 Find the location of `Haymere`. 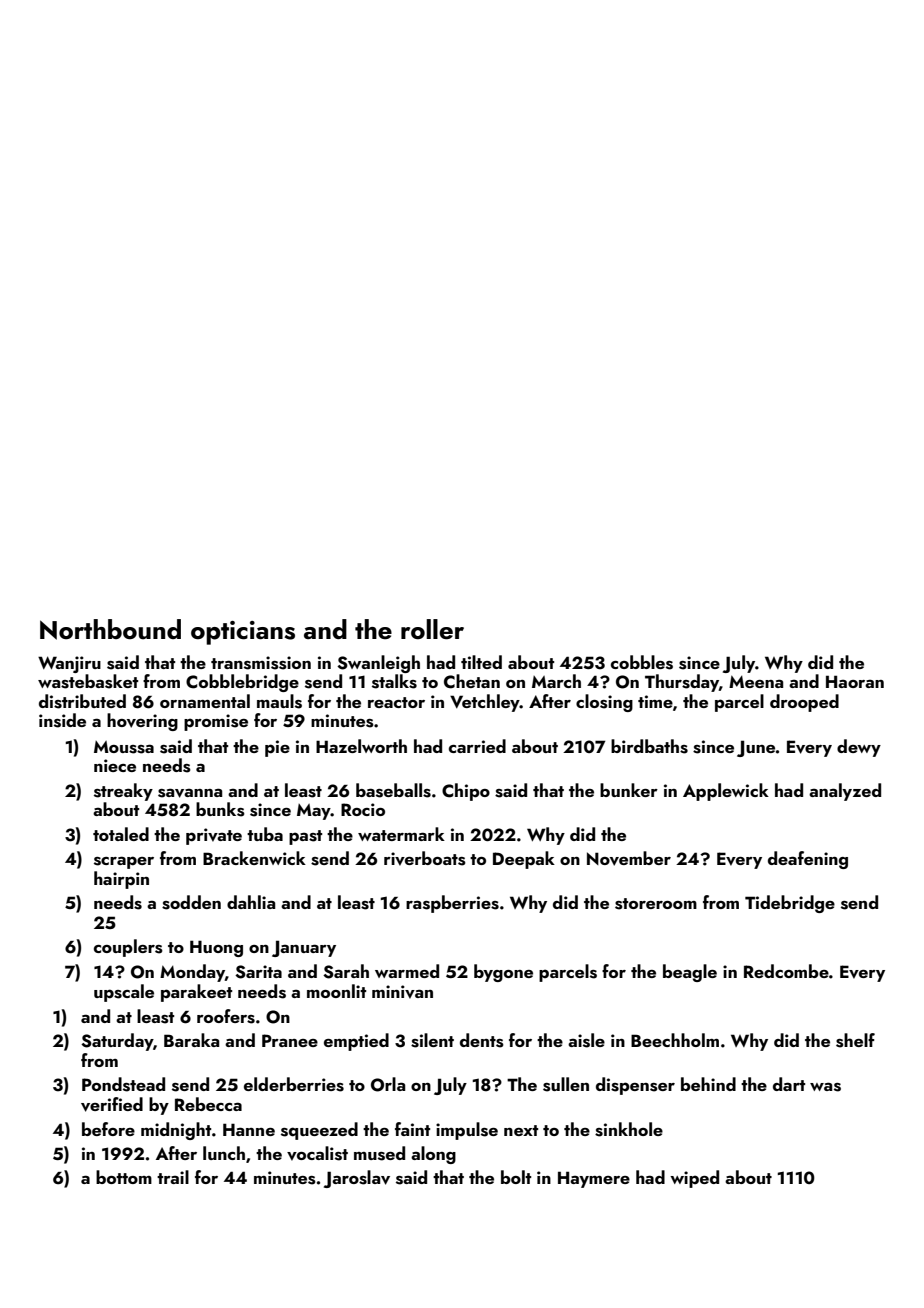

Haymere is located at coordinates (594, 1179).
